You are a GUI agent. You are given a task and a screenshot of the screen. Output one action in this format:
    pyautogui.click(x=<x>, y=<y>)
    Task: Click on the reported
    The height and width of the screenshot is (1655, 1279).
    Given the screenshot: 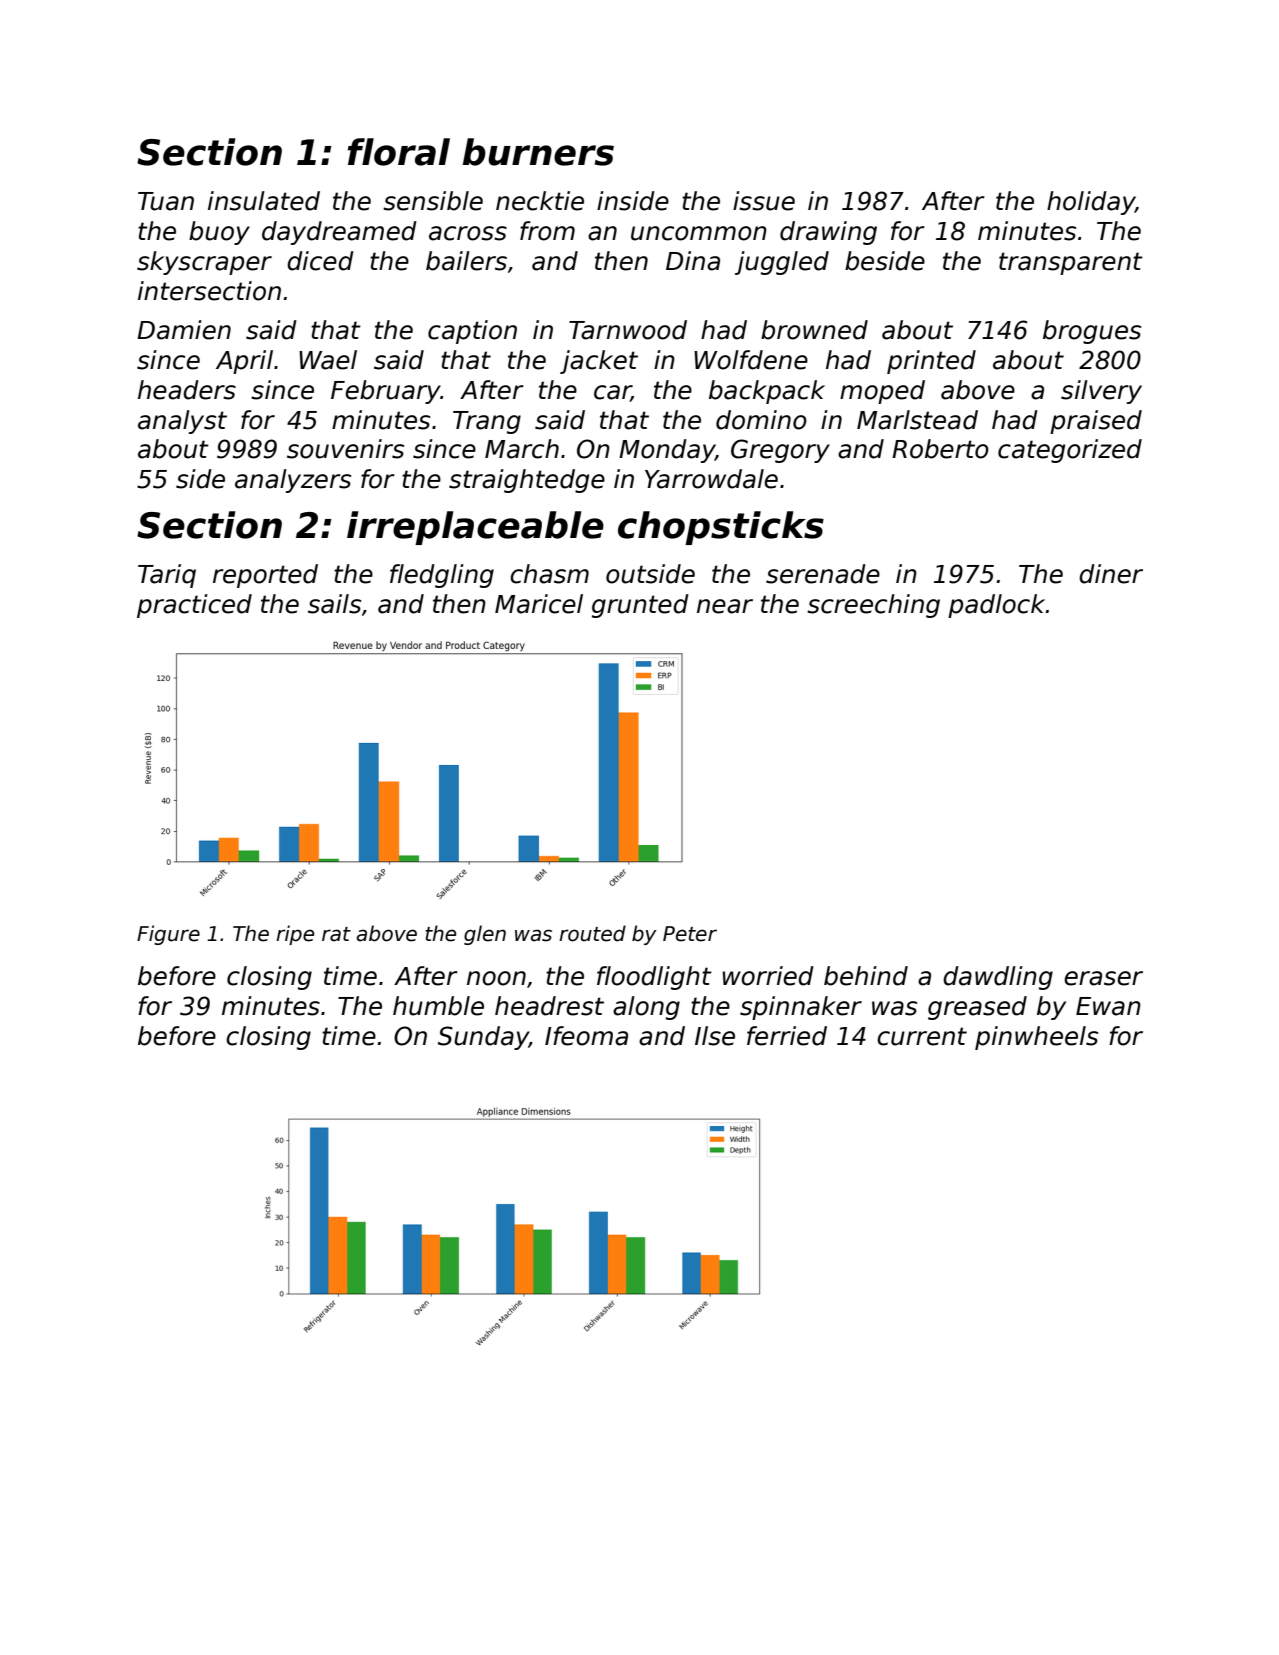 What is the action you would take?
    pyautogui.click(x=265, y=576)
